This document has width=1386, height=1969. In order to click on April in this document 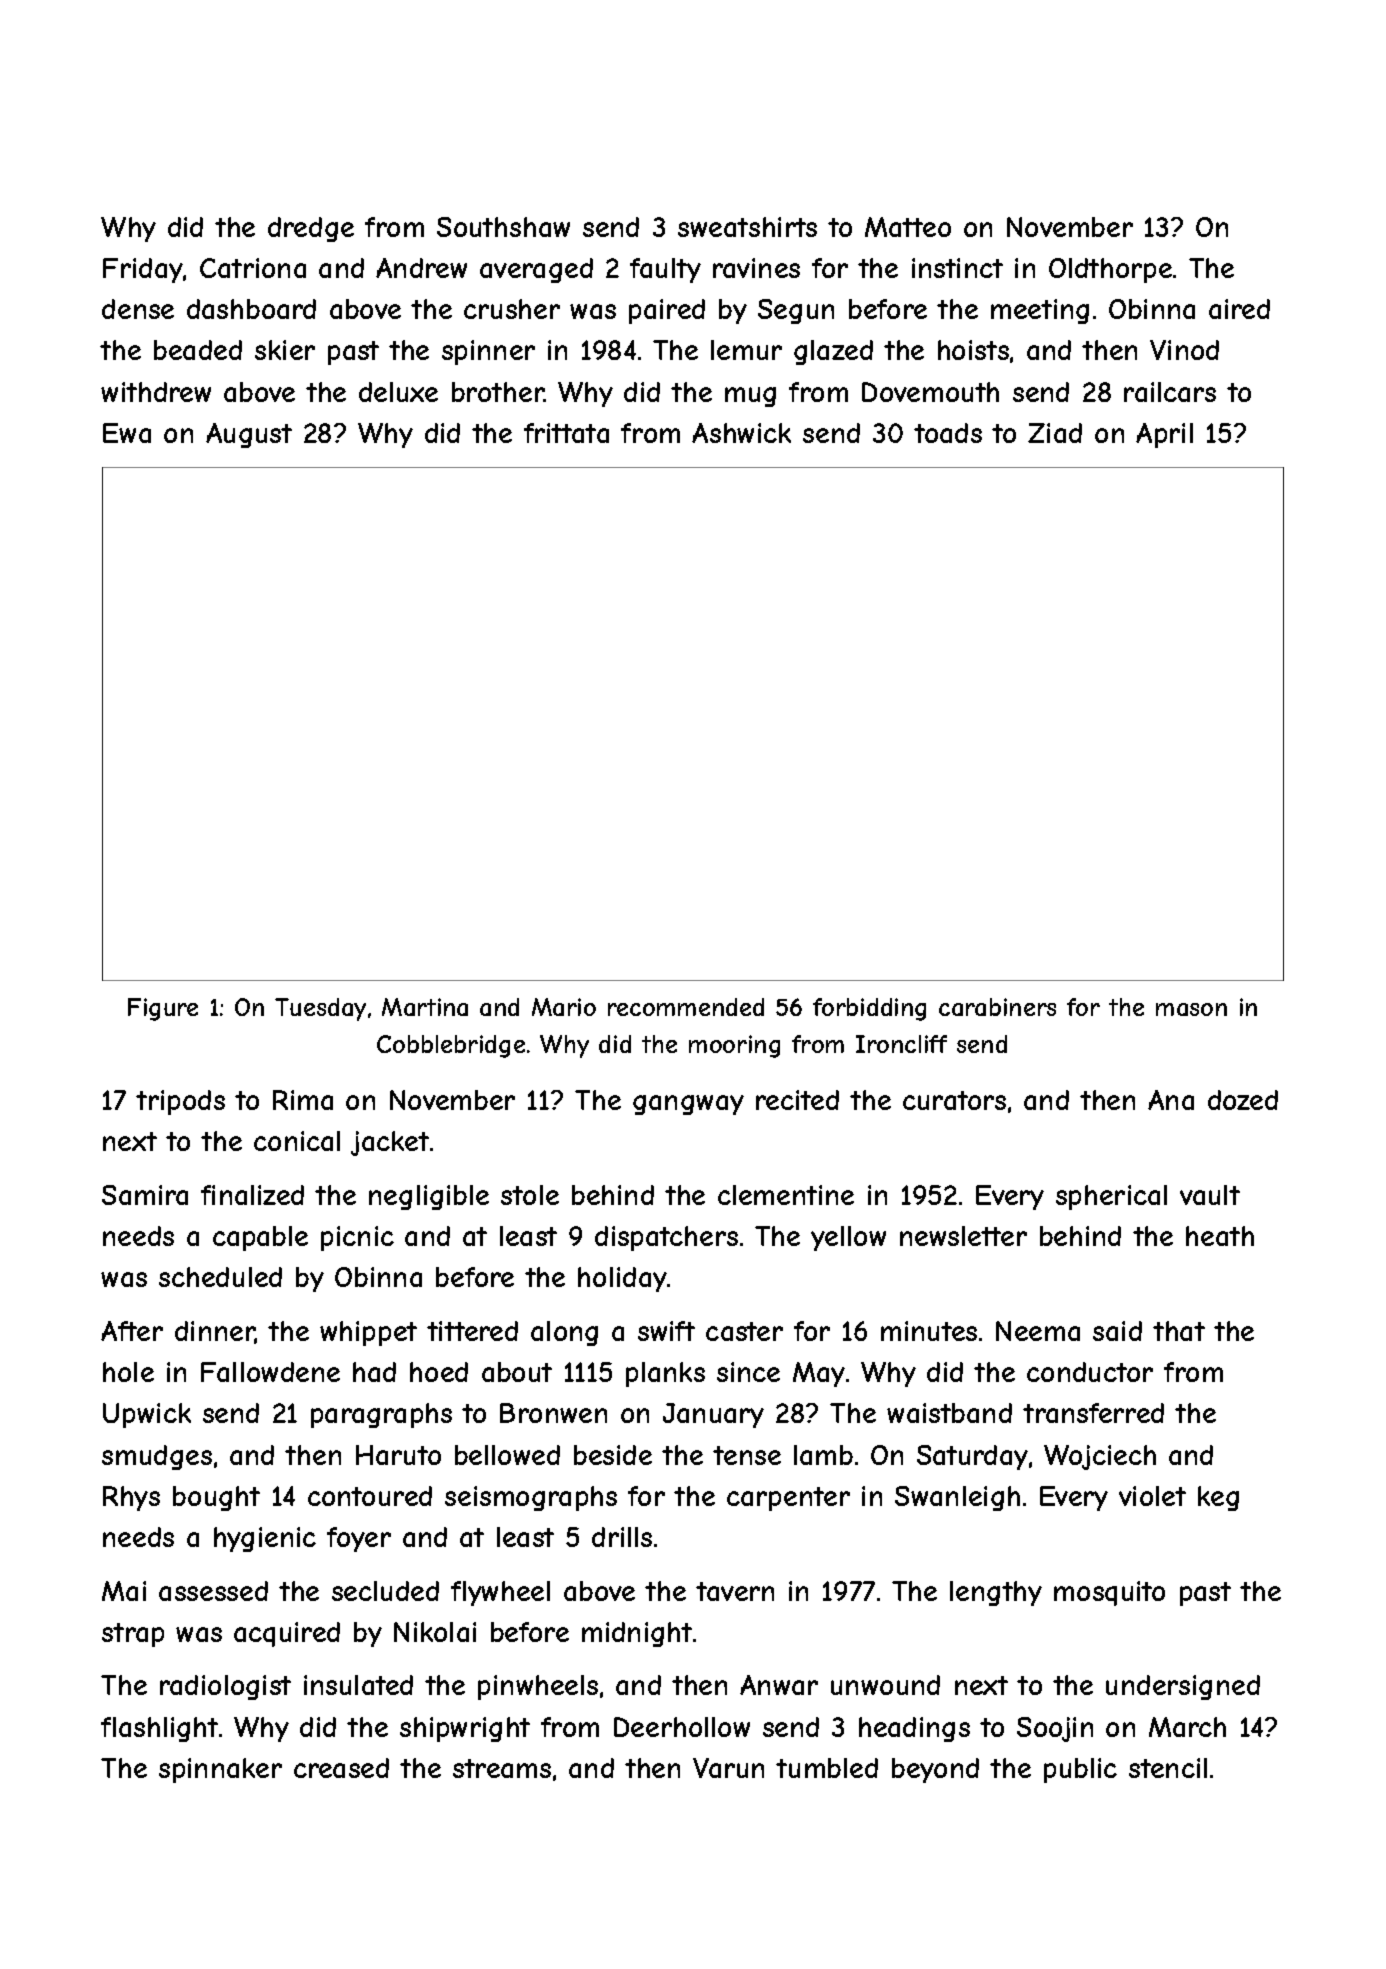, I will do `click(1164, 435)`.
